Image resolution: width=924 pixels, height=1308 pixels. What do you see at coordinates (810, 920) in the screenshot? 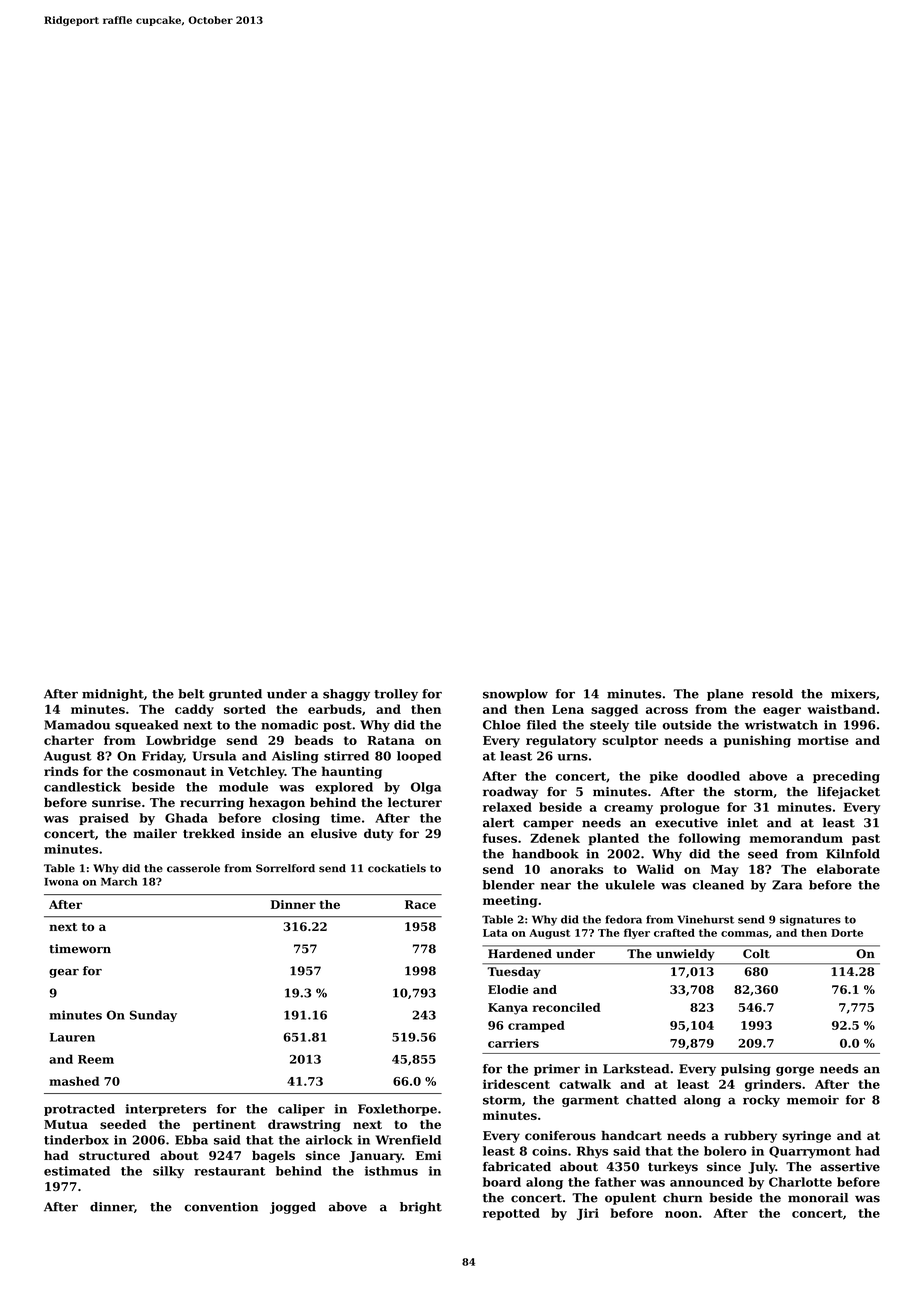
I see `signatures` at bounding box center [810, 920].
